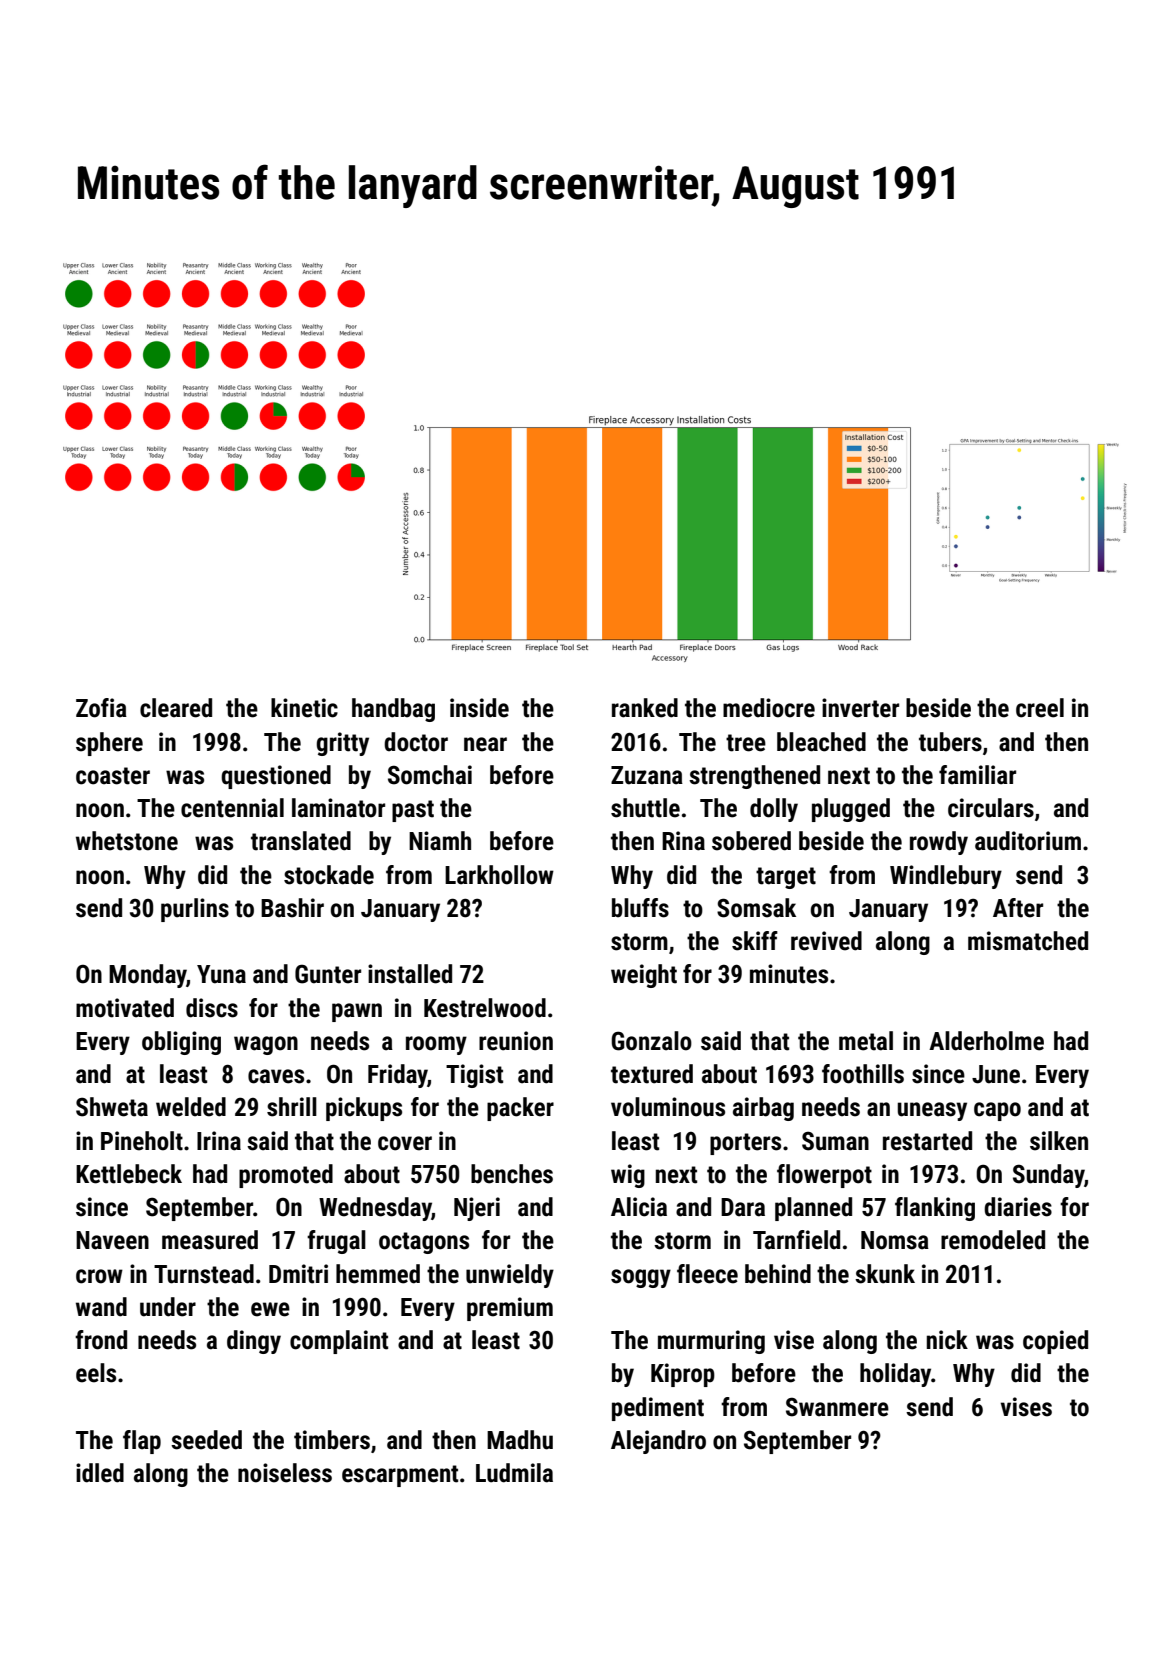 This screenshot has width=1165, height=1654. Describe the element at coordinates (516, 1041) in the screenshot. I see `reunion` at that location.
